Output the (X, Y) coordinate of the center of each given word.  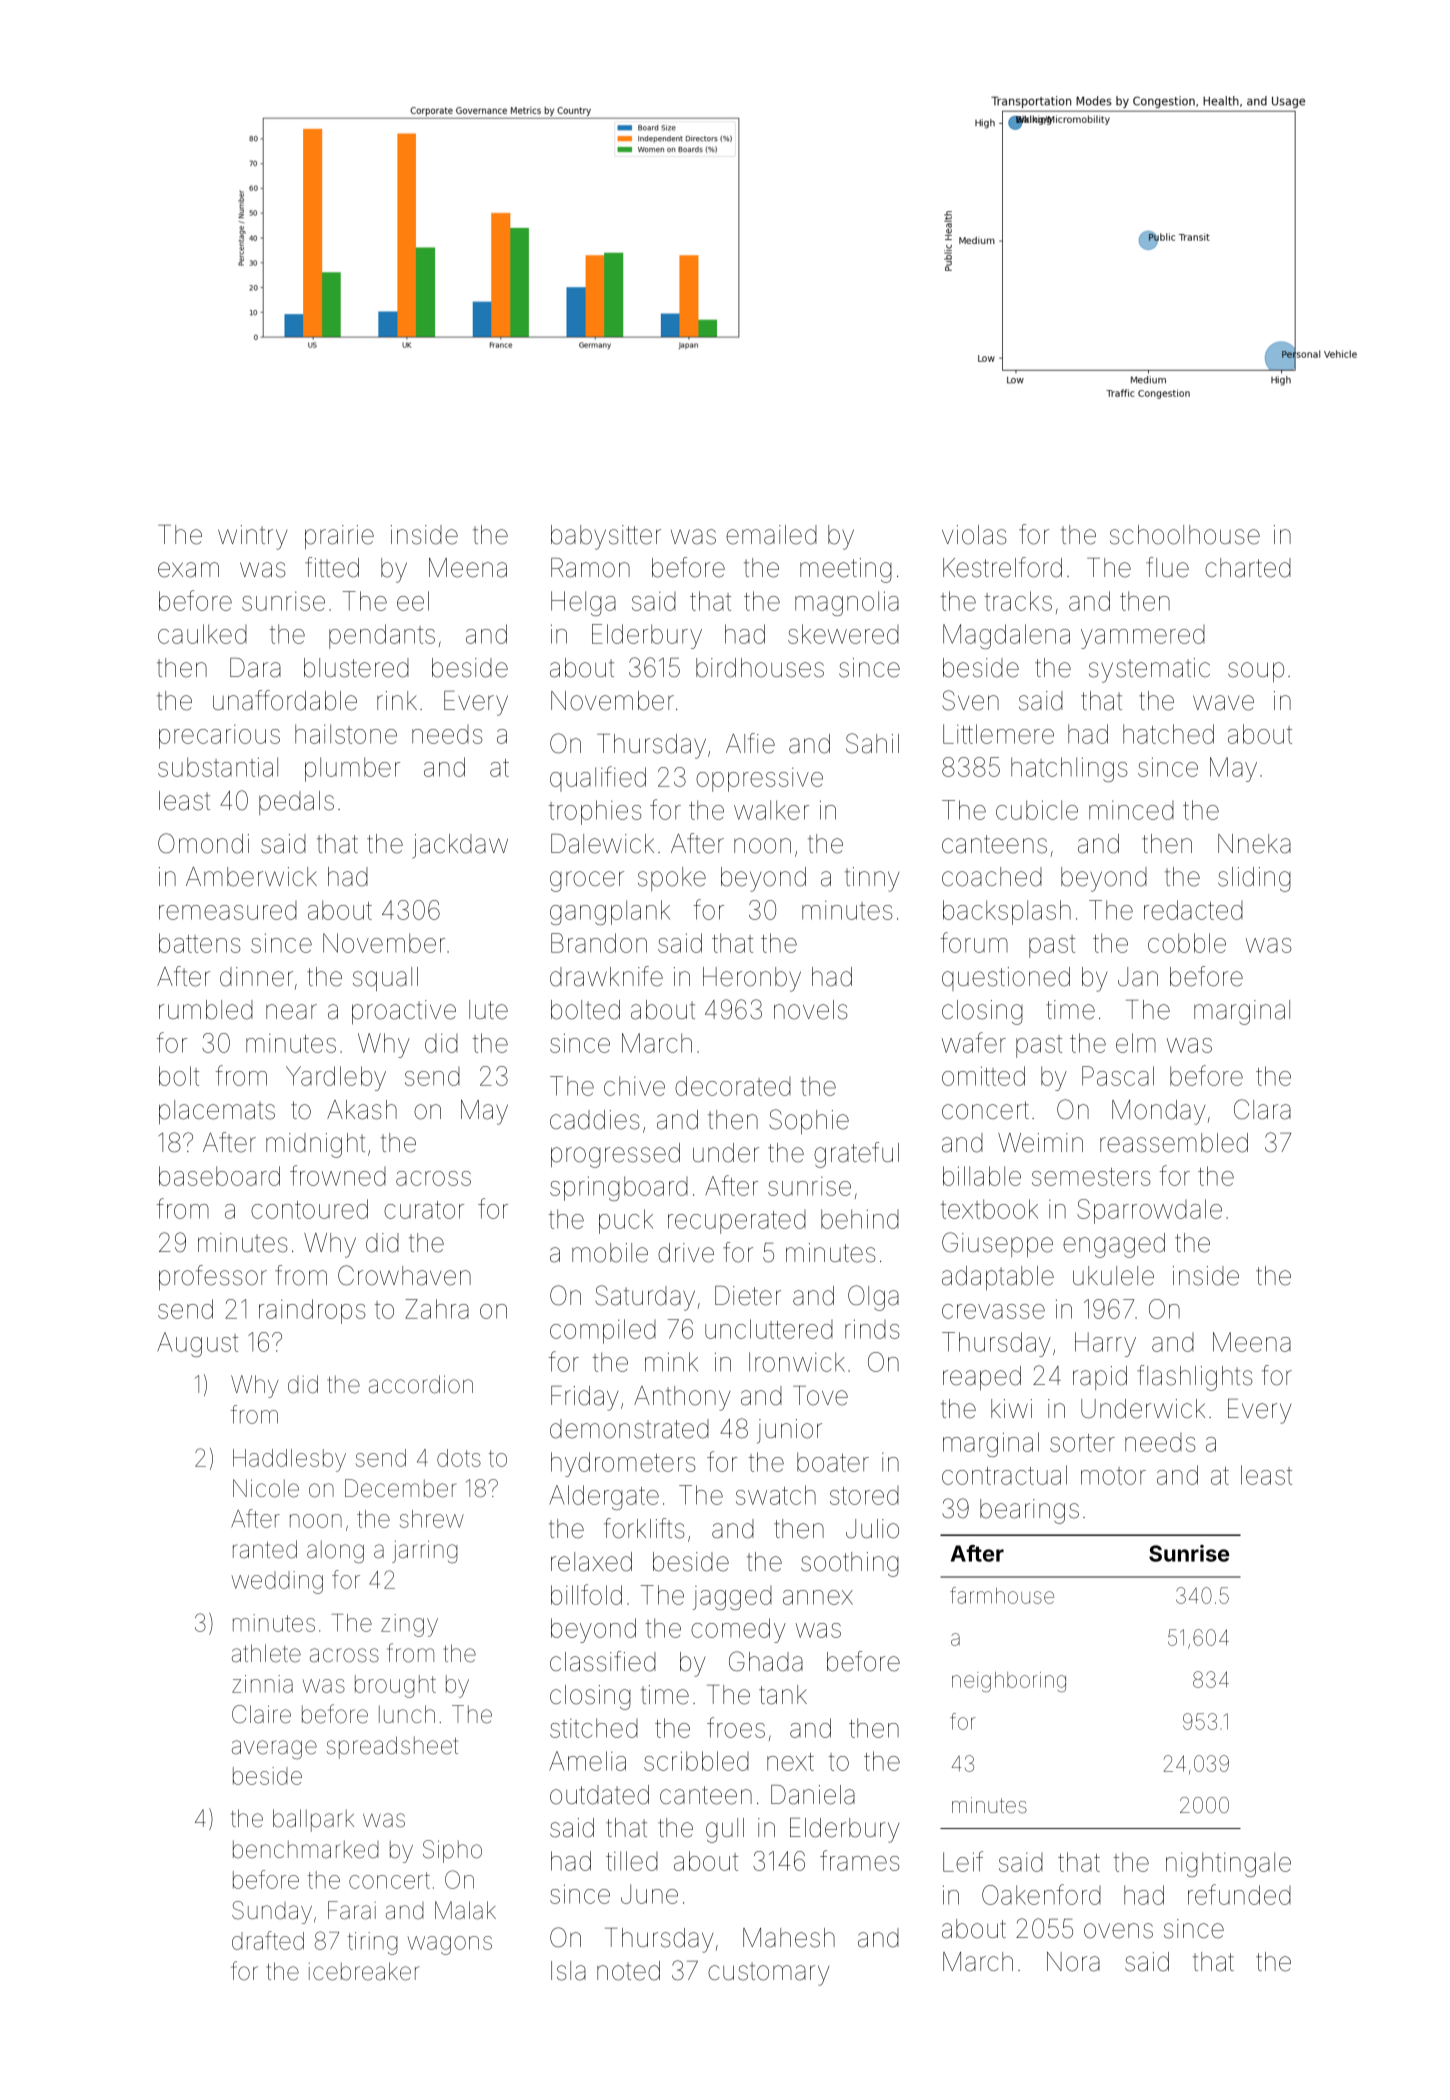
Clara (1262, 1109)
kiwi (1011, 1408)
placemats (217, 1112)
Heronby (752, 979)
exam (188, 570)
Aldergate (604, 1497)
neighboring (1009, 1682)
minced (1131, 810)
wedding (277, 1582)
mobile (610, 1253)
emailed (771, 535)
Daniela (813, 1795)
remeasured (228, 910)
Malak (465, 1910)
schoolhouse (1185, 535)
